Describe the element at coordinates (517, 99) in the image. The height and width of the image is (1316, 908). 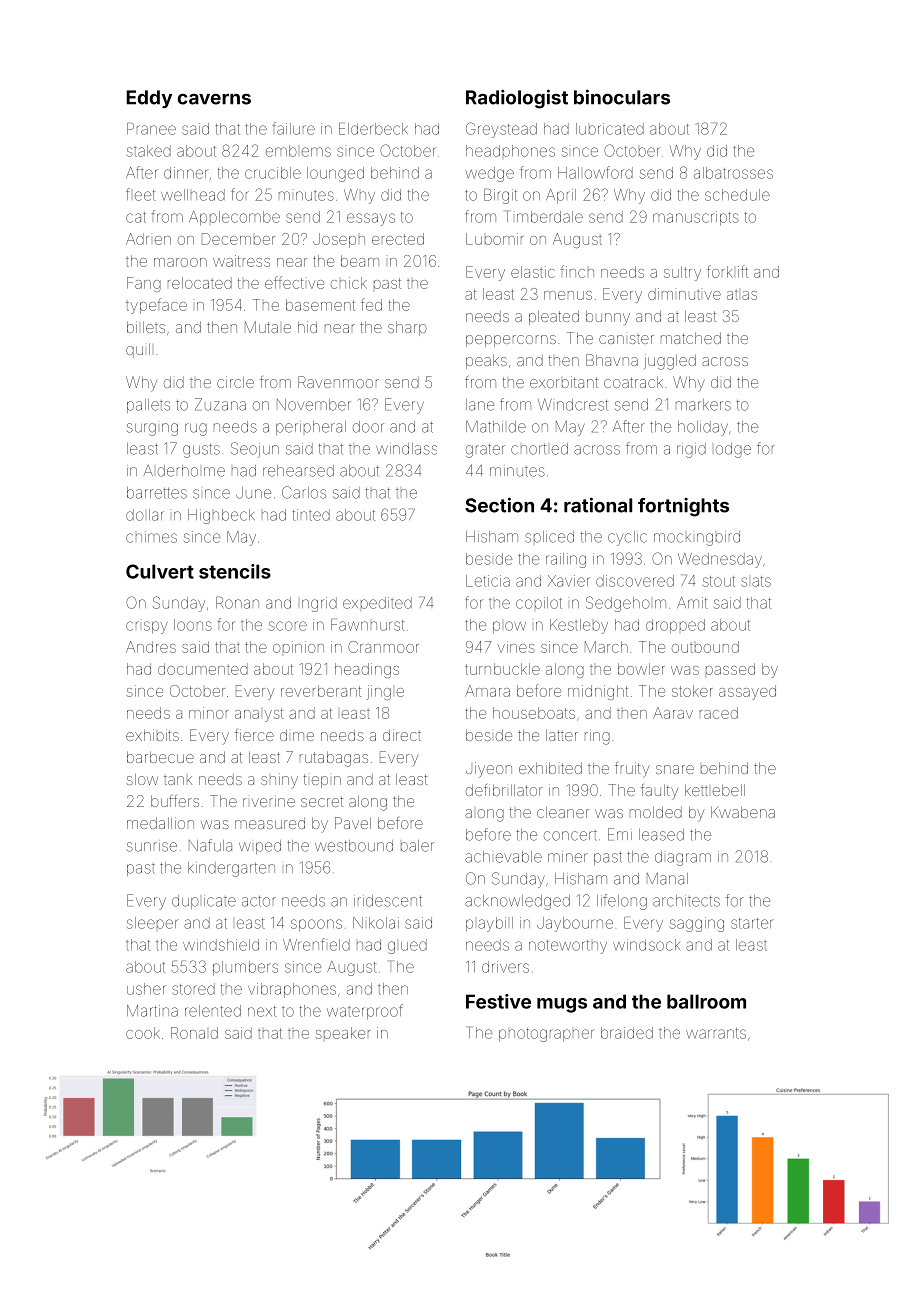
I see `Radiologist` at that location.
